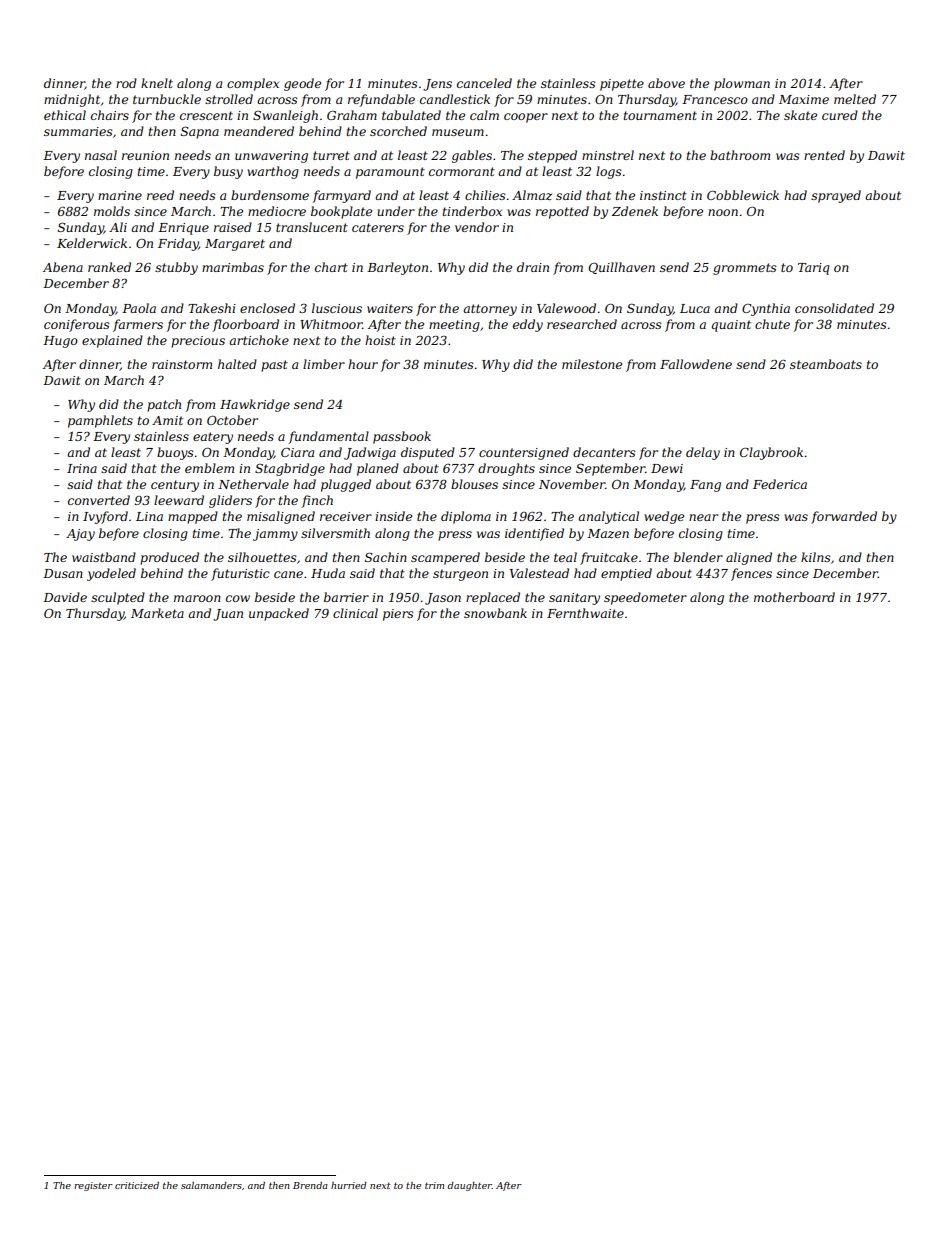 This image has height=1233, width=952. I want to click on piers, so click(398, 615).
